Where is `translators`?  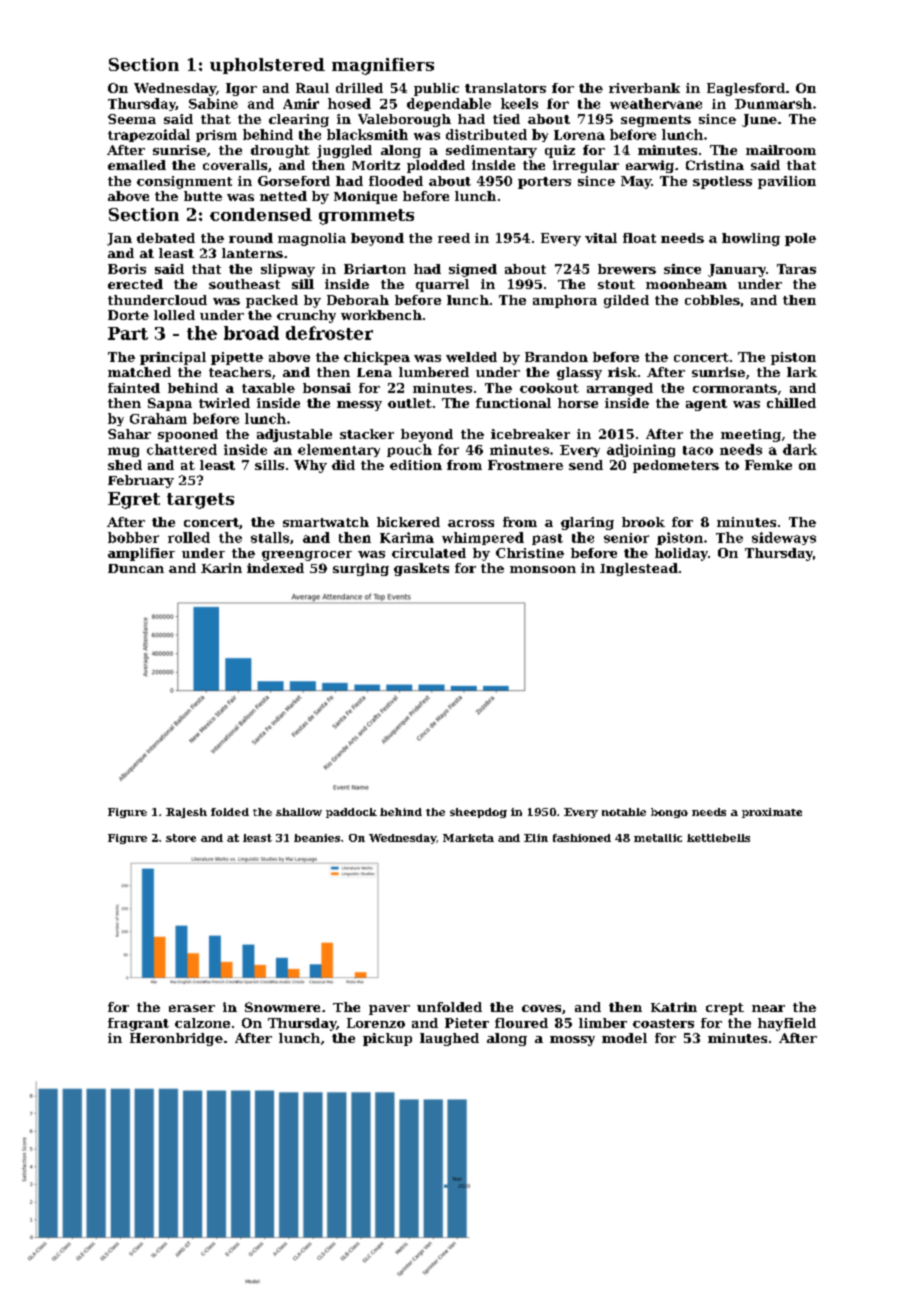
translators is located at coordinates (505, 88).
